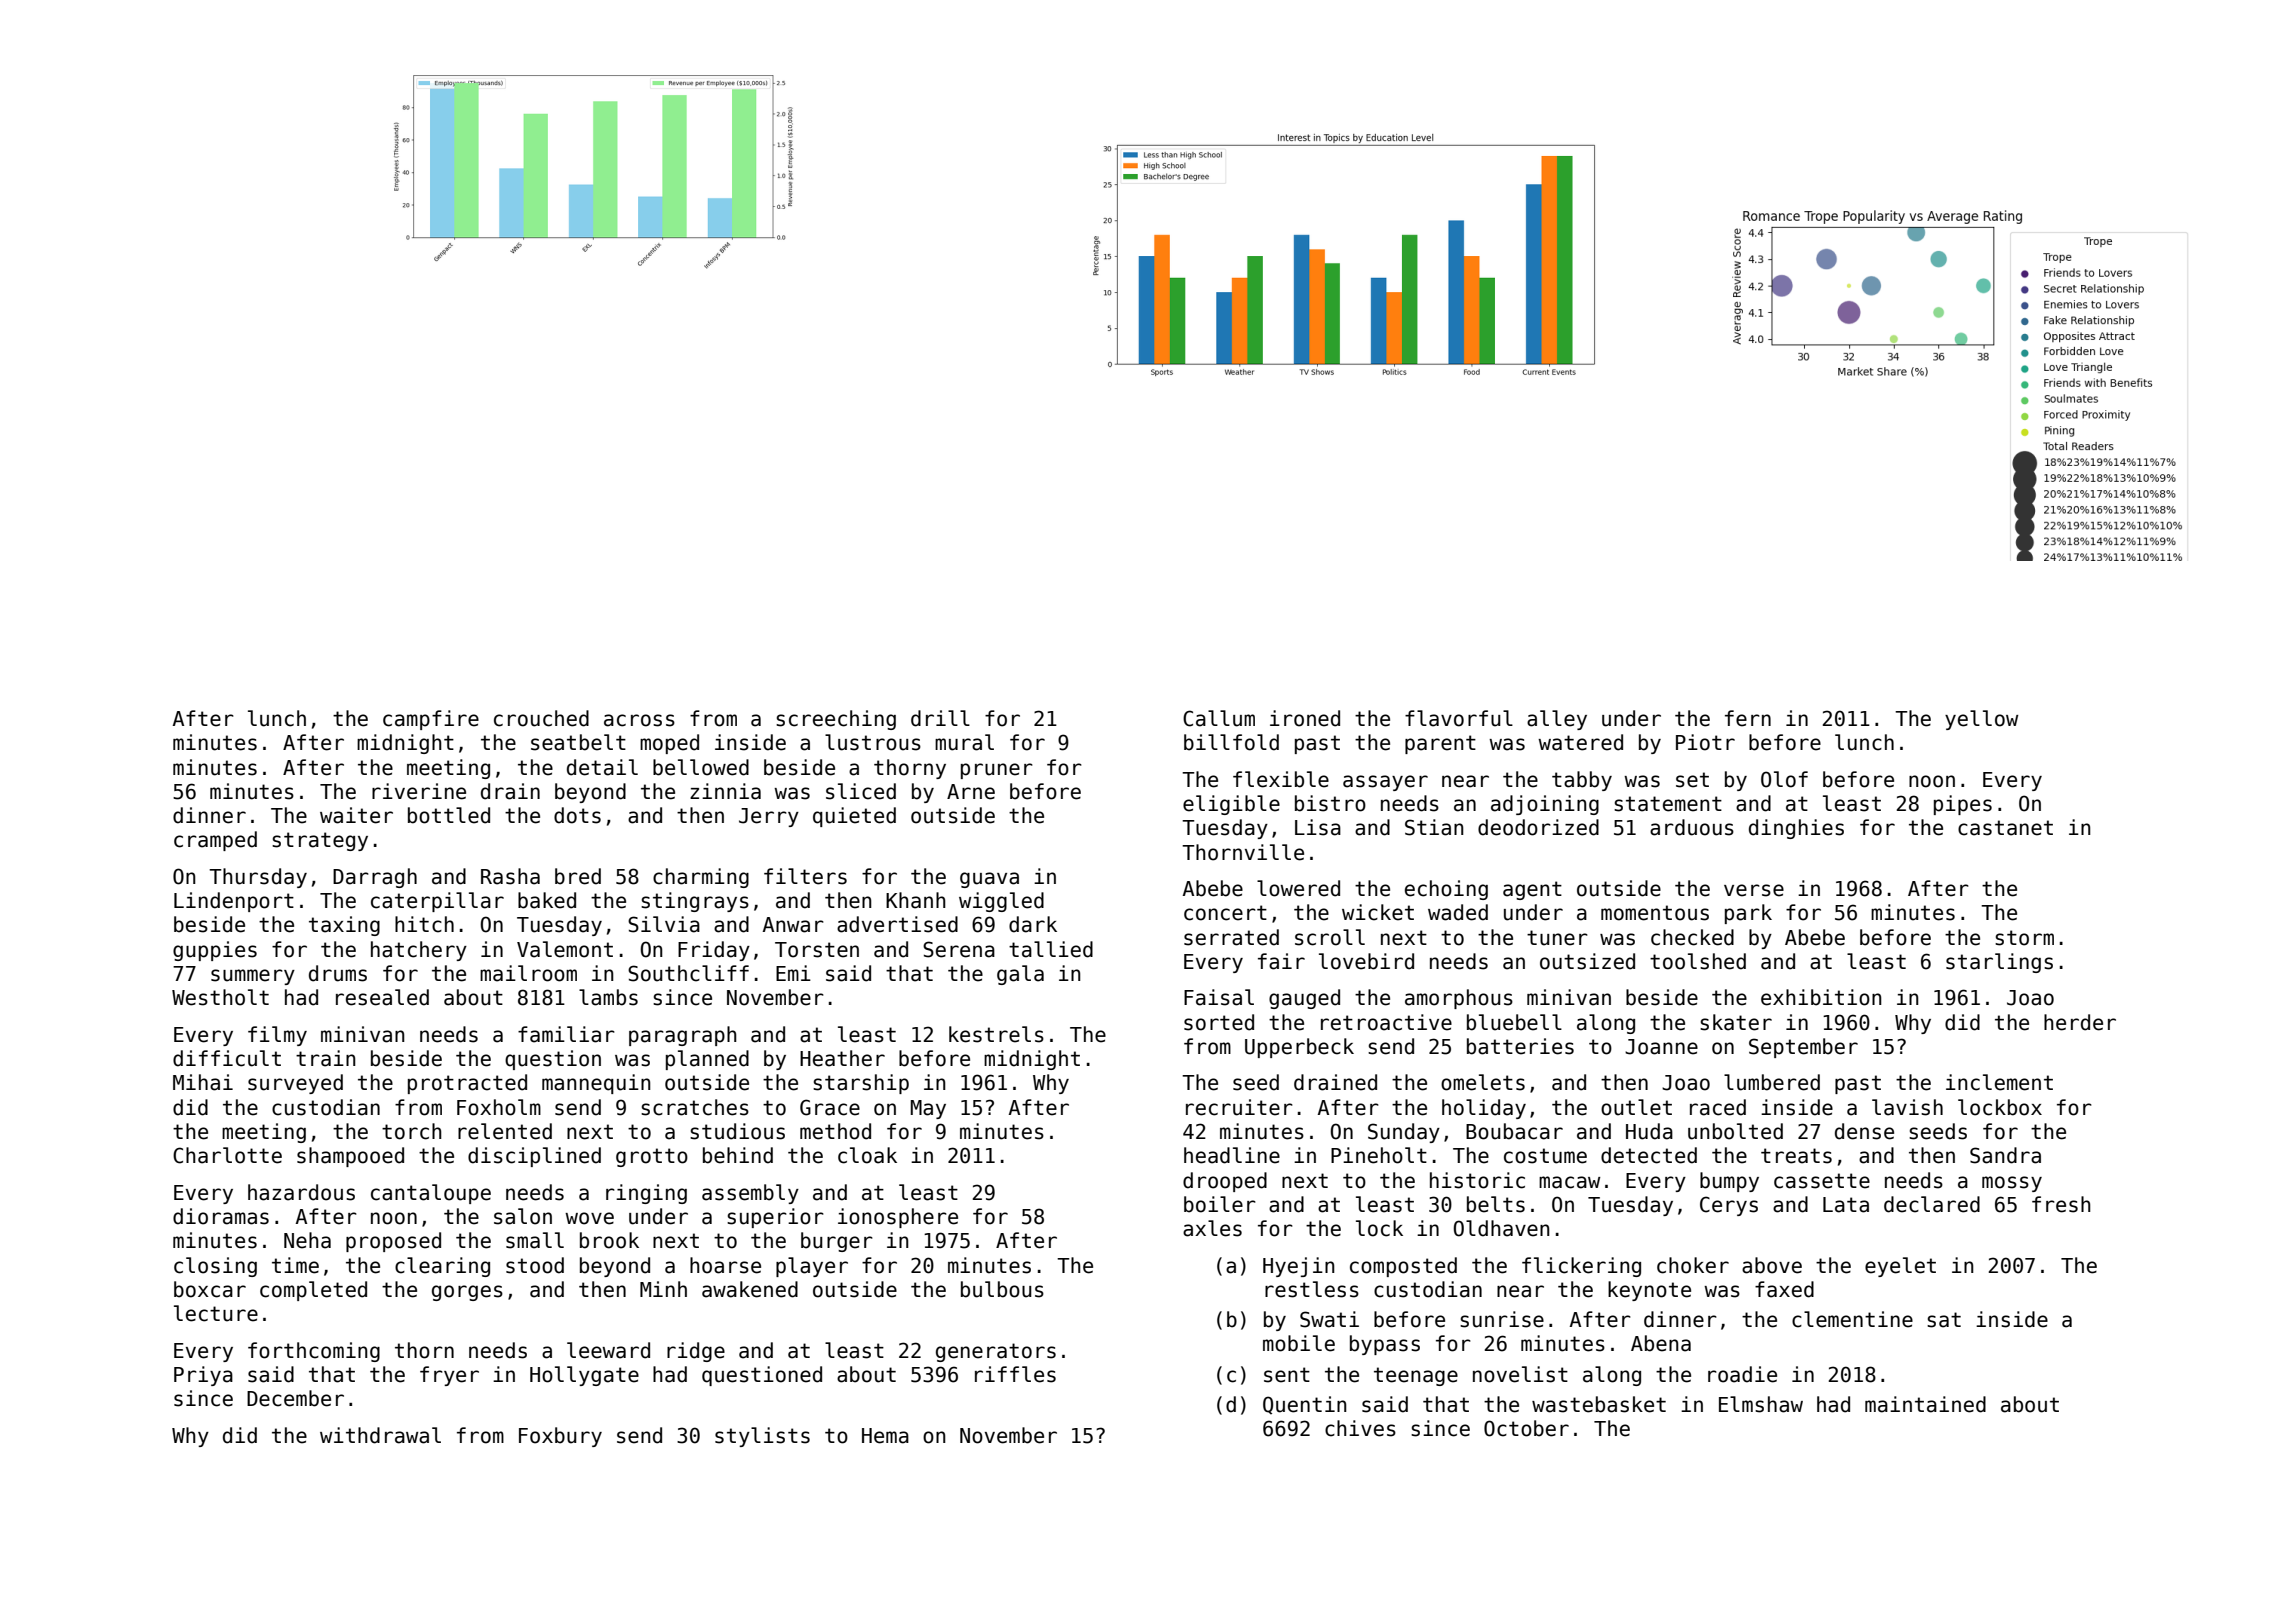 The height and width of the screenshot is (1620, 2292). I want to click on guava, so click(989, 880).
